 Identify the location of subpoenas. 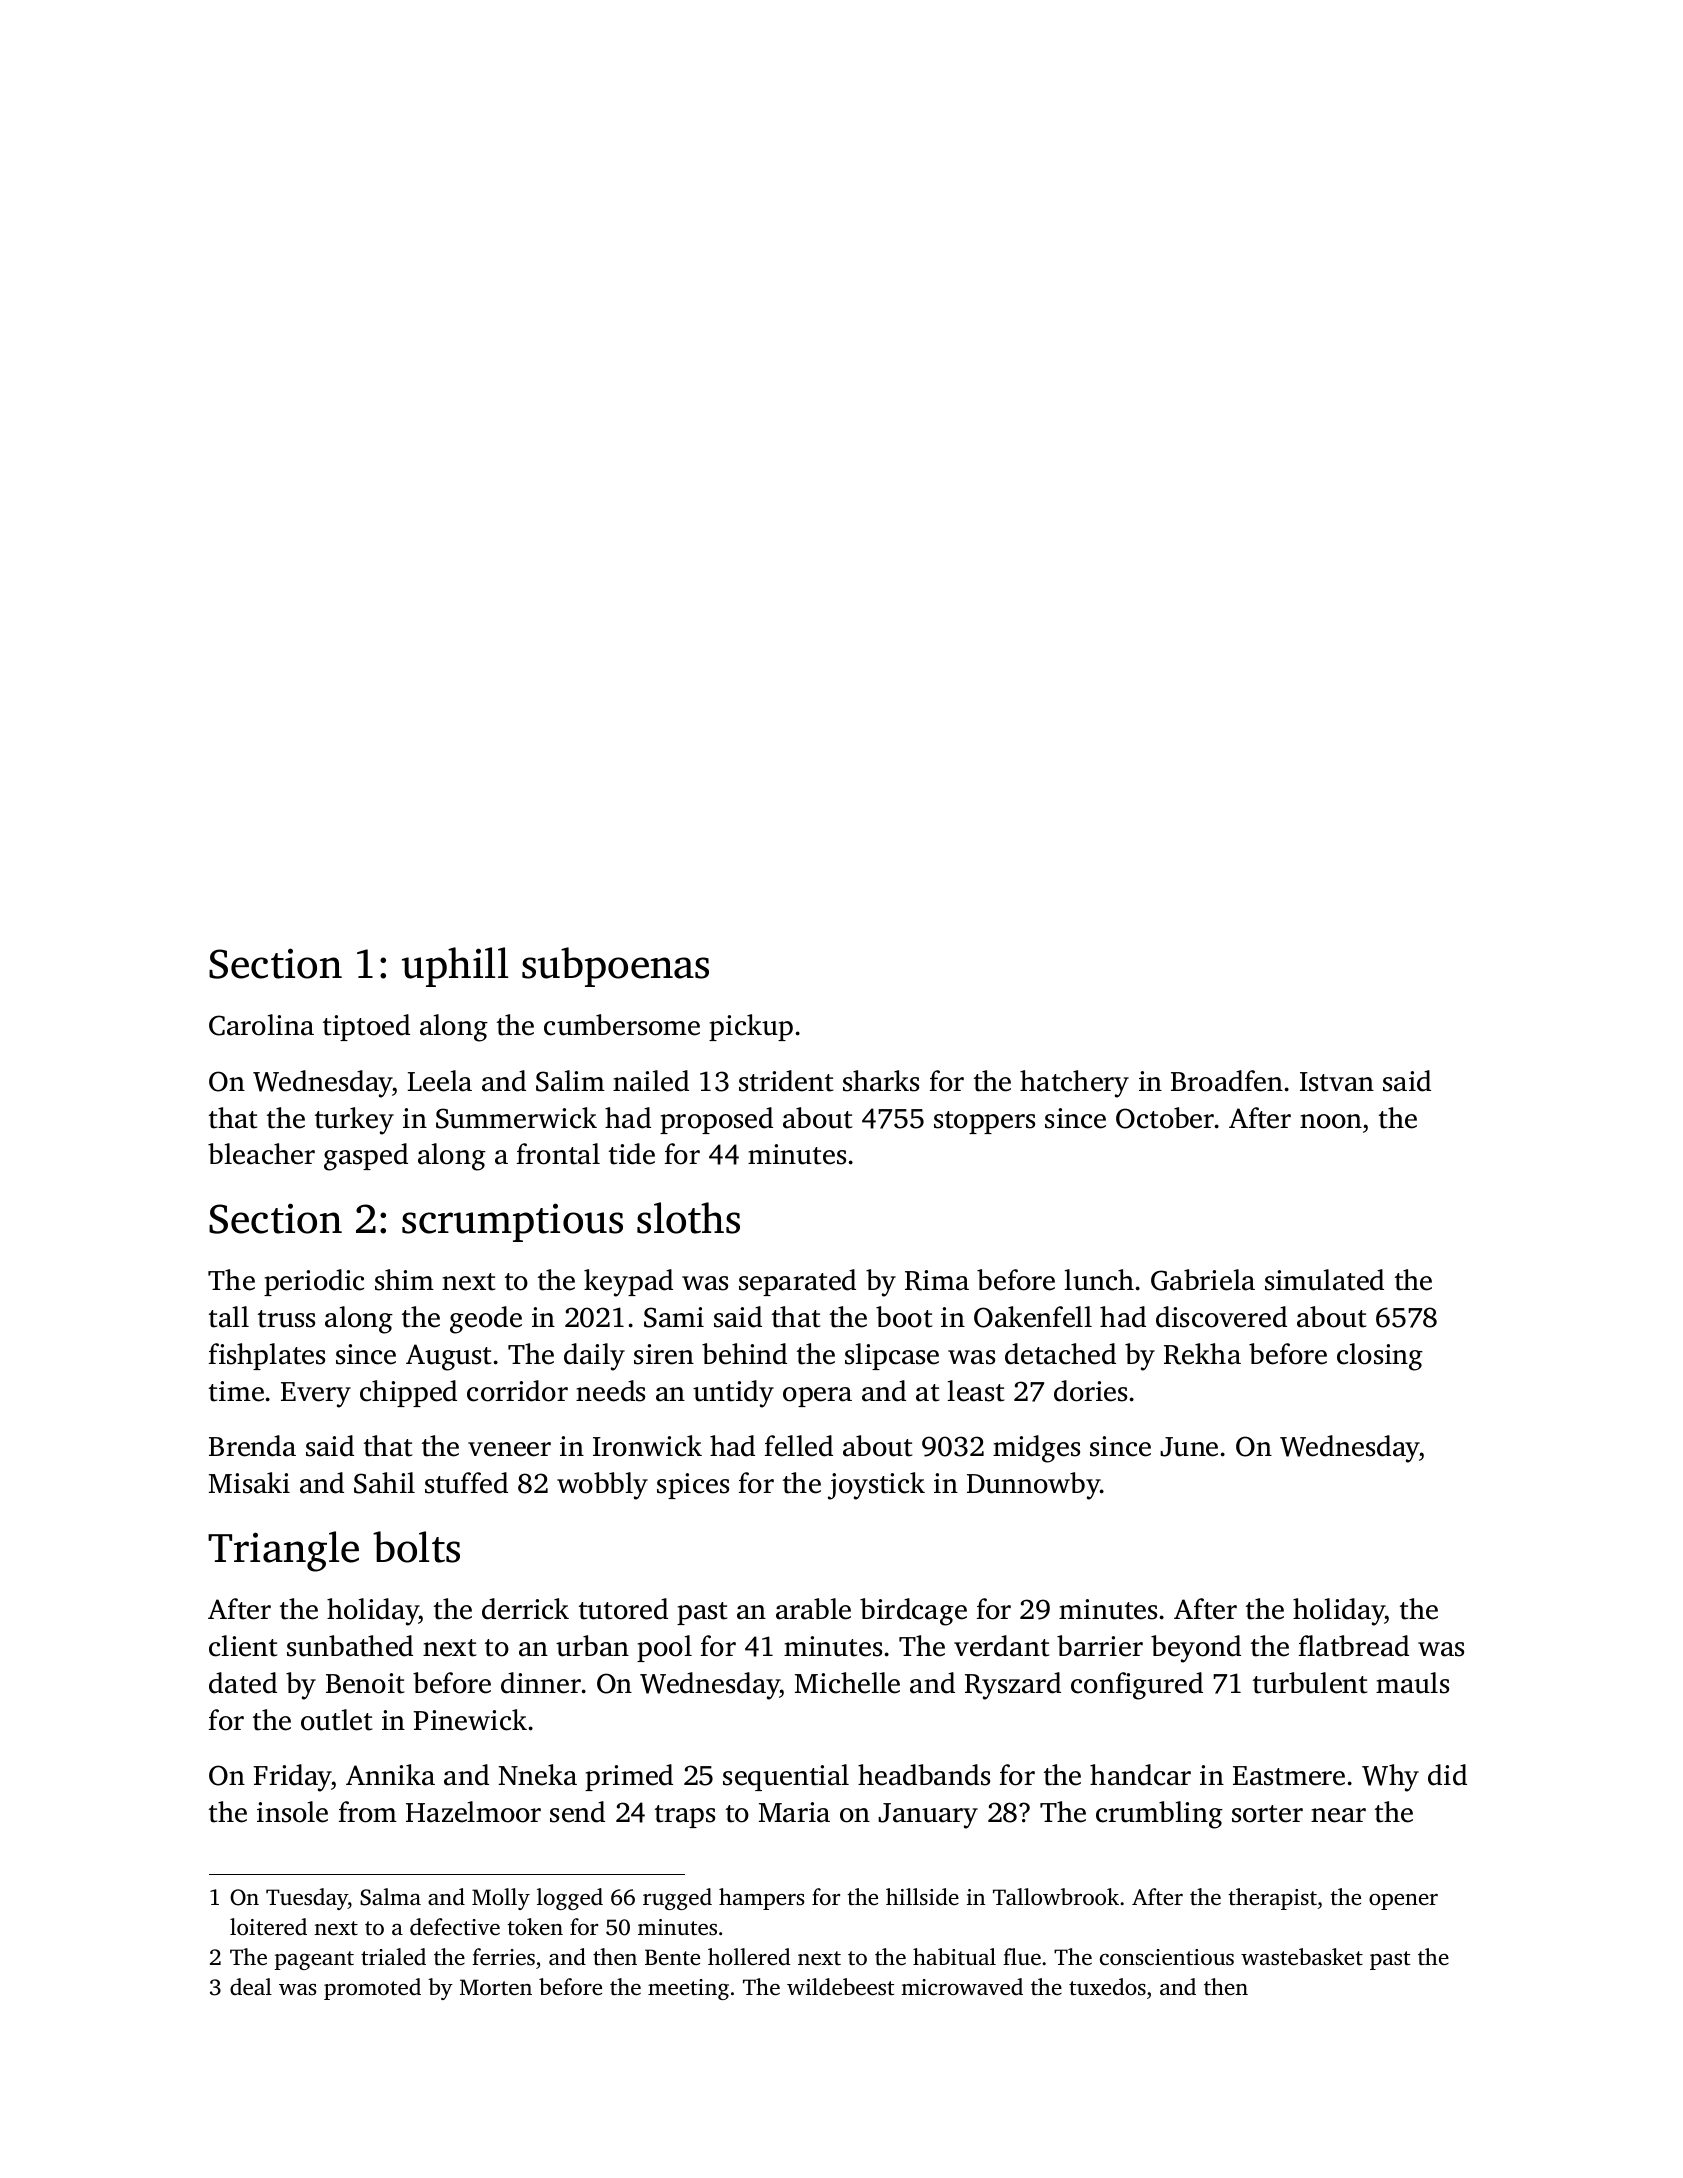
(615, 967).
